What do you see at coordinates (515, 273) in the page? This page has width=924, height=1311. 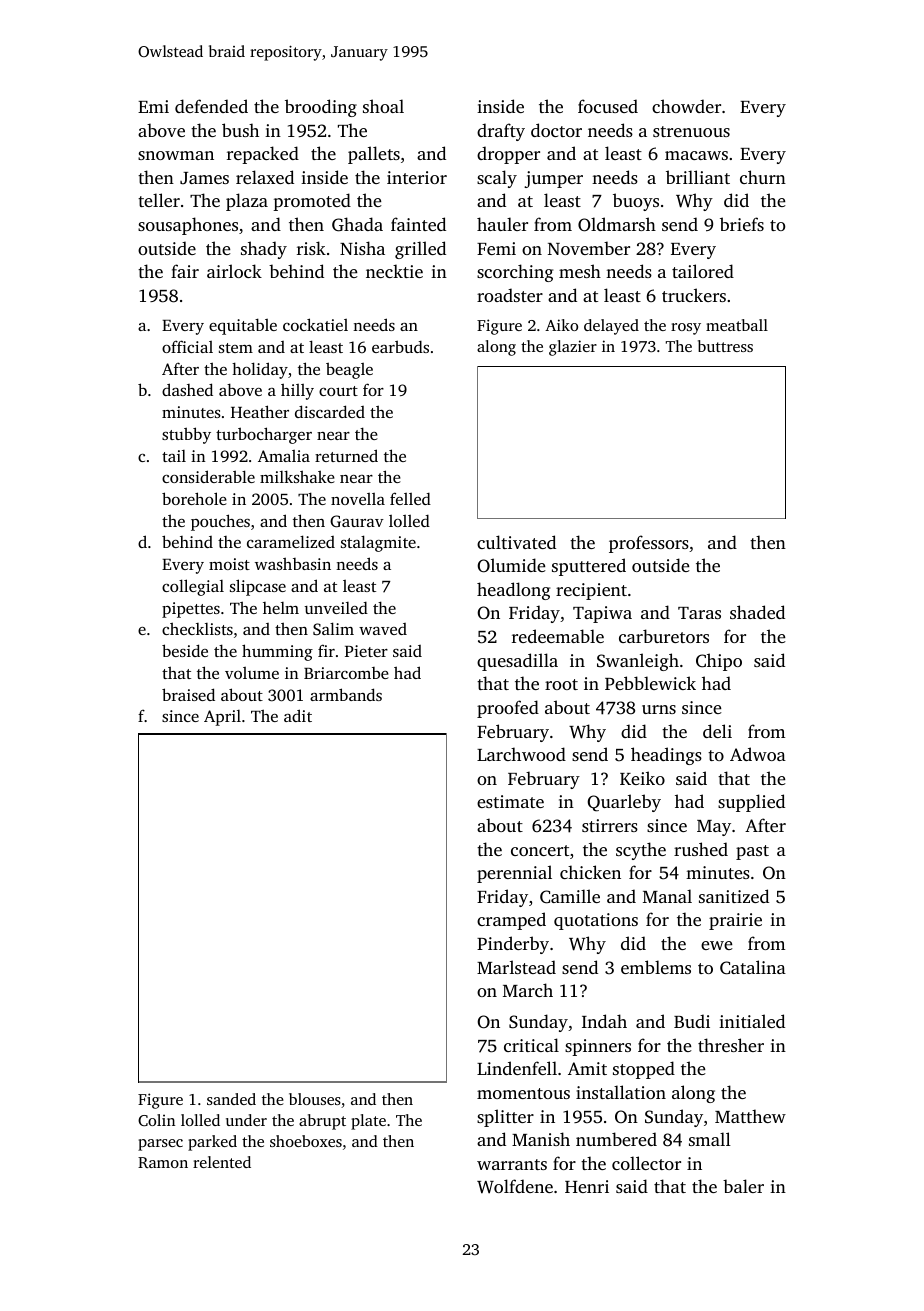 I see `scorching` at bounding box center [515, 273].
